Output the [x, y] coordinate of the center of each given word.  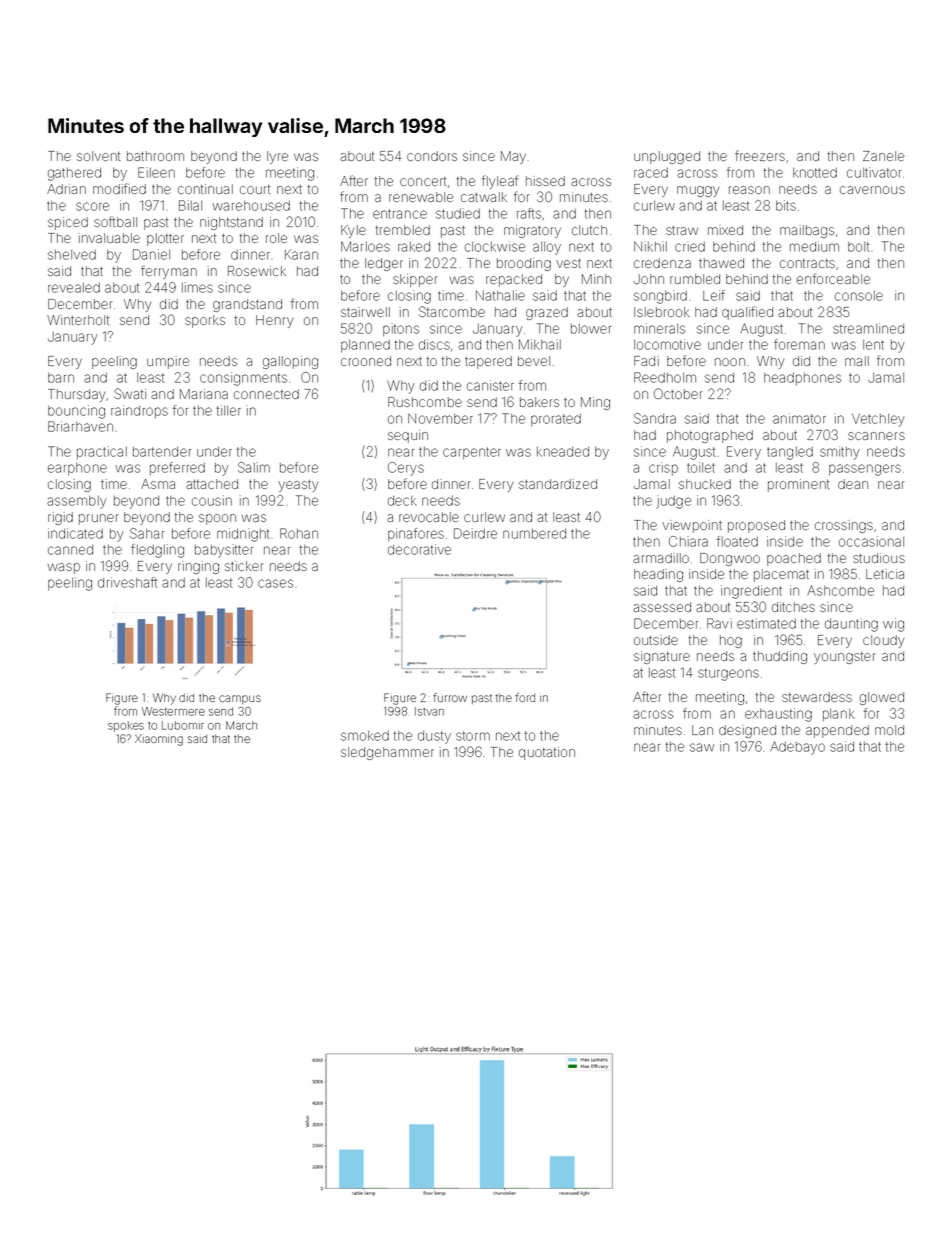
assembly [77, 502]
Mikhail [540, 344]
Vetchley [878, 420]
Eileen [156, 172]
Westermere [173, 711]
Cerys [406, 469]
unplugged [667, 157]
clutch [589, 230]
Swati [130, 393]
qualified [747, 313]
